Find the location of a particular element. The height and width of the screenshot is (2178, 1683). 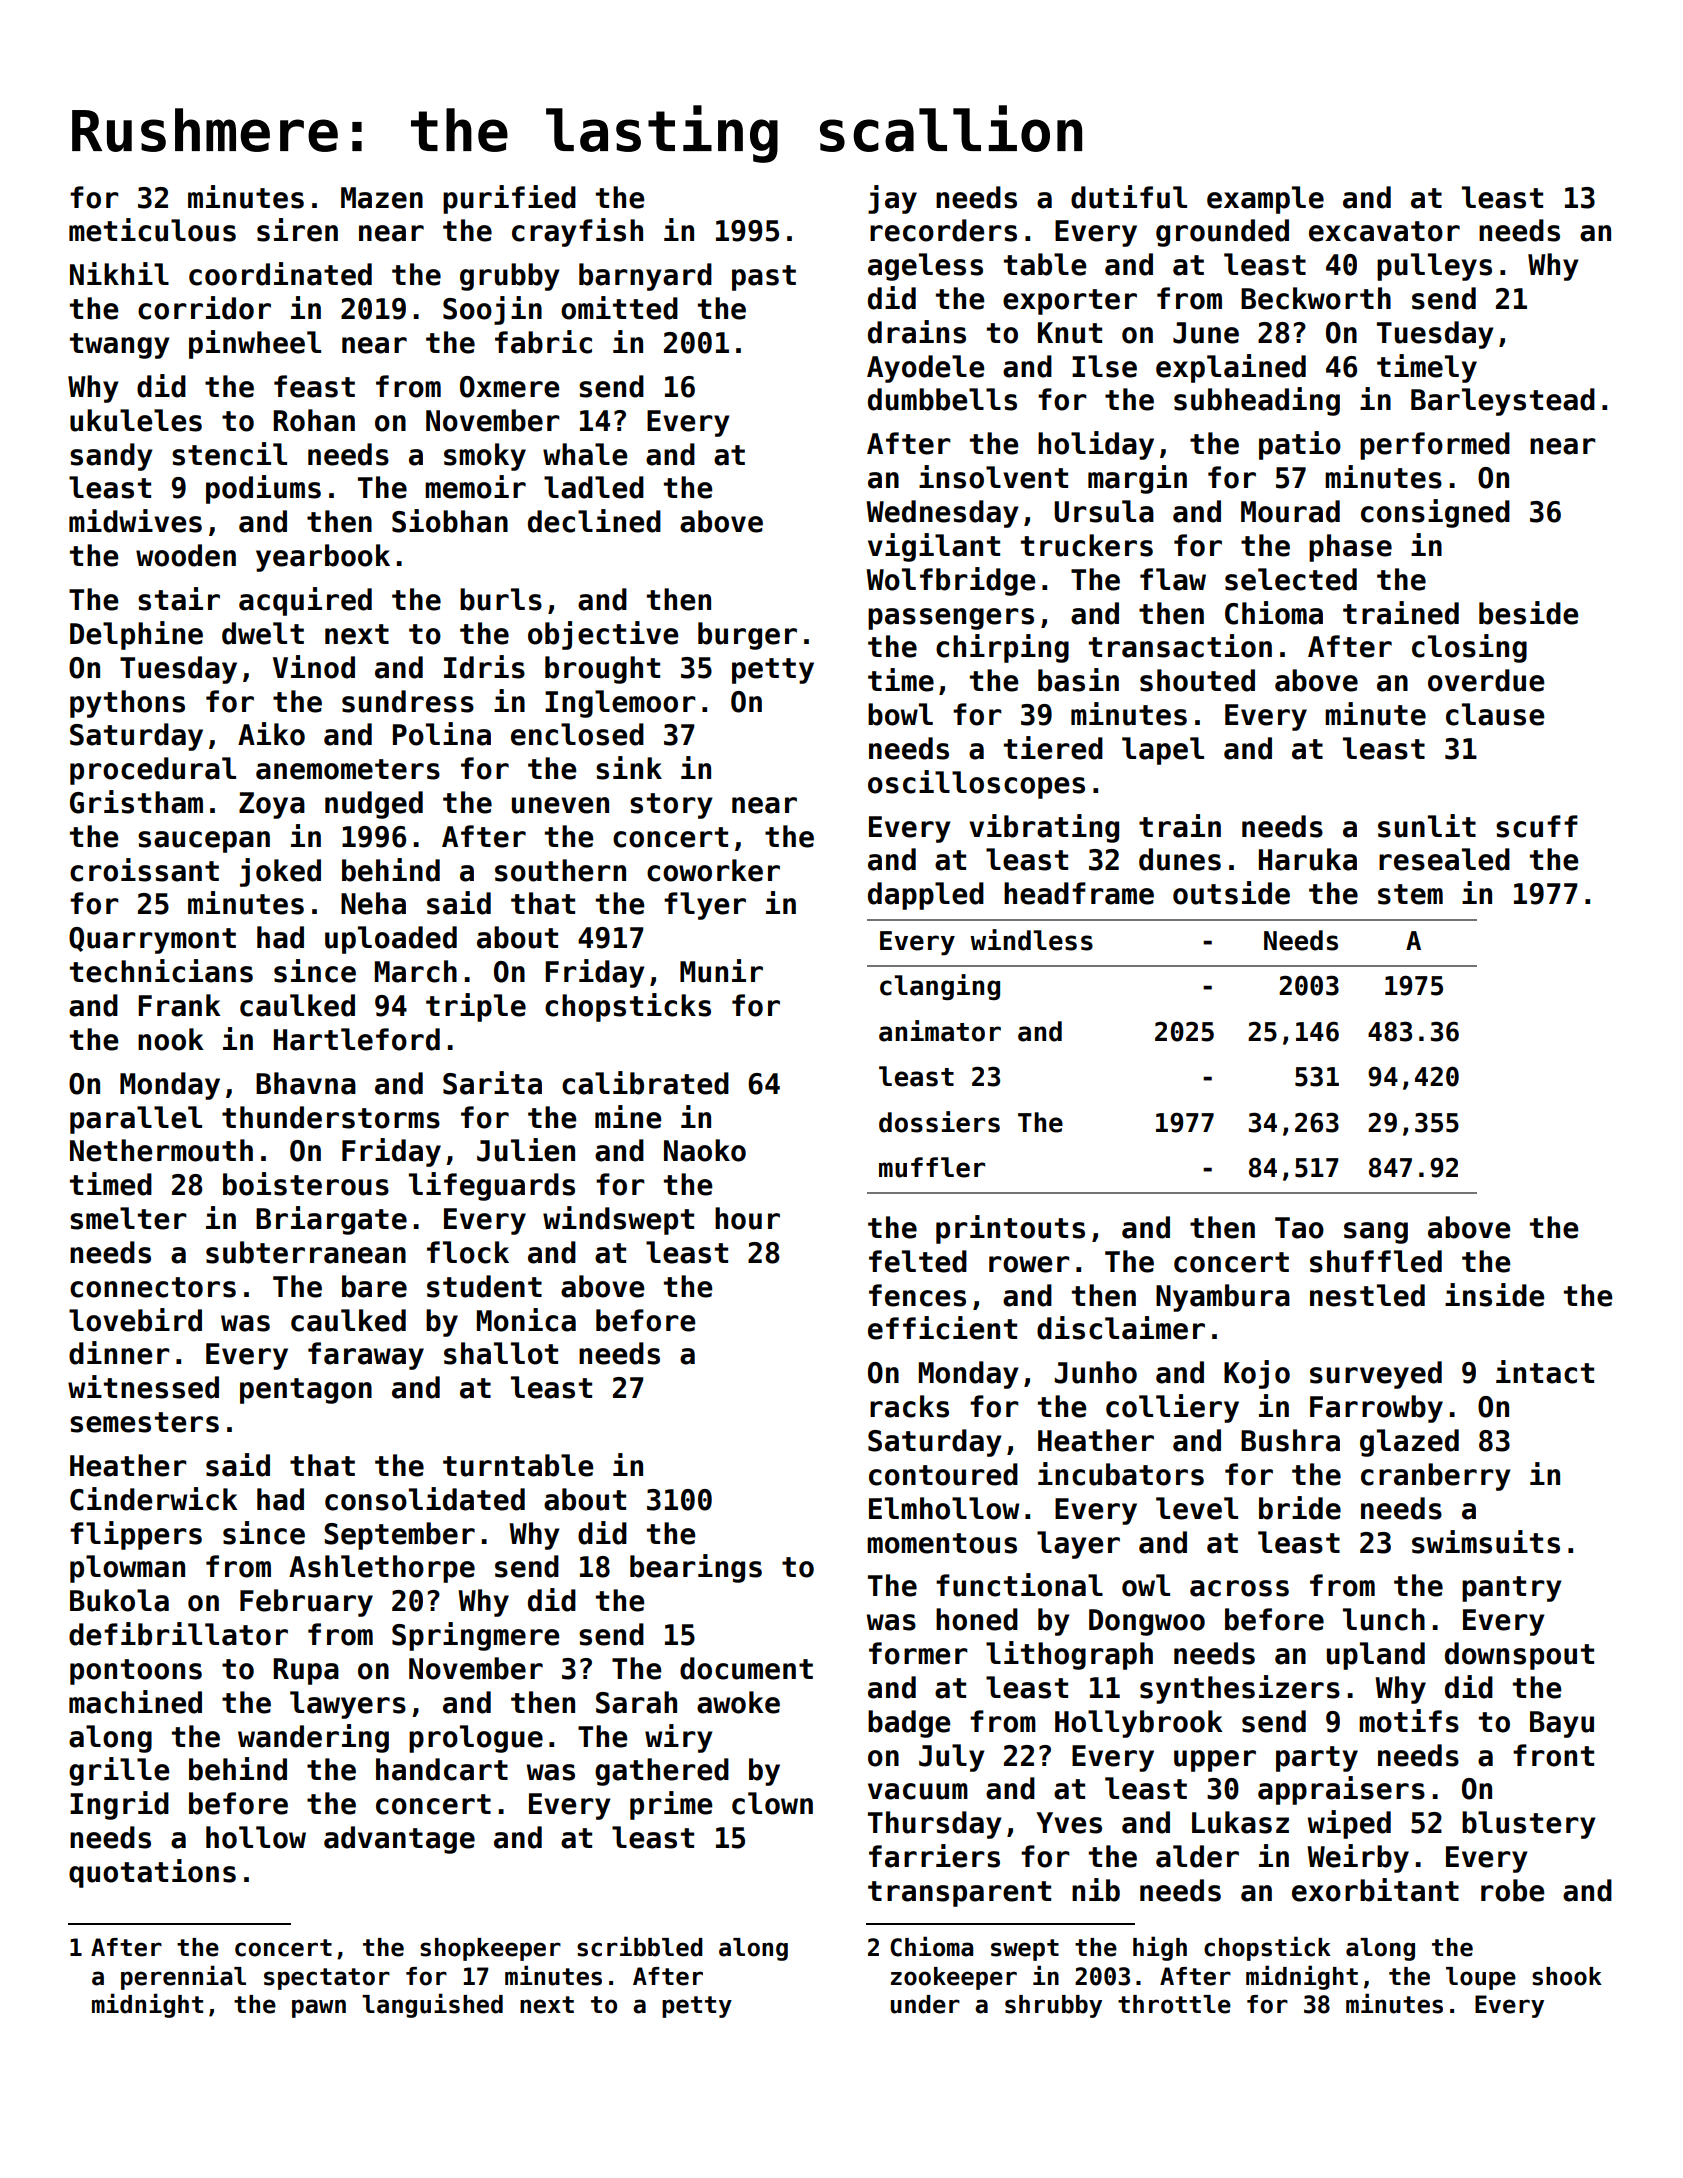

Mazen is located at coordinates (382, 198).
